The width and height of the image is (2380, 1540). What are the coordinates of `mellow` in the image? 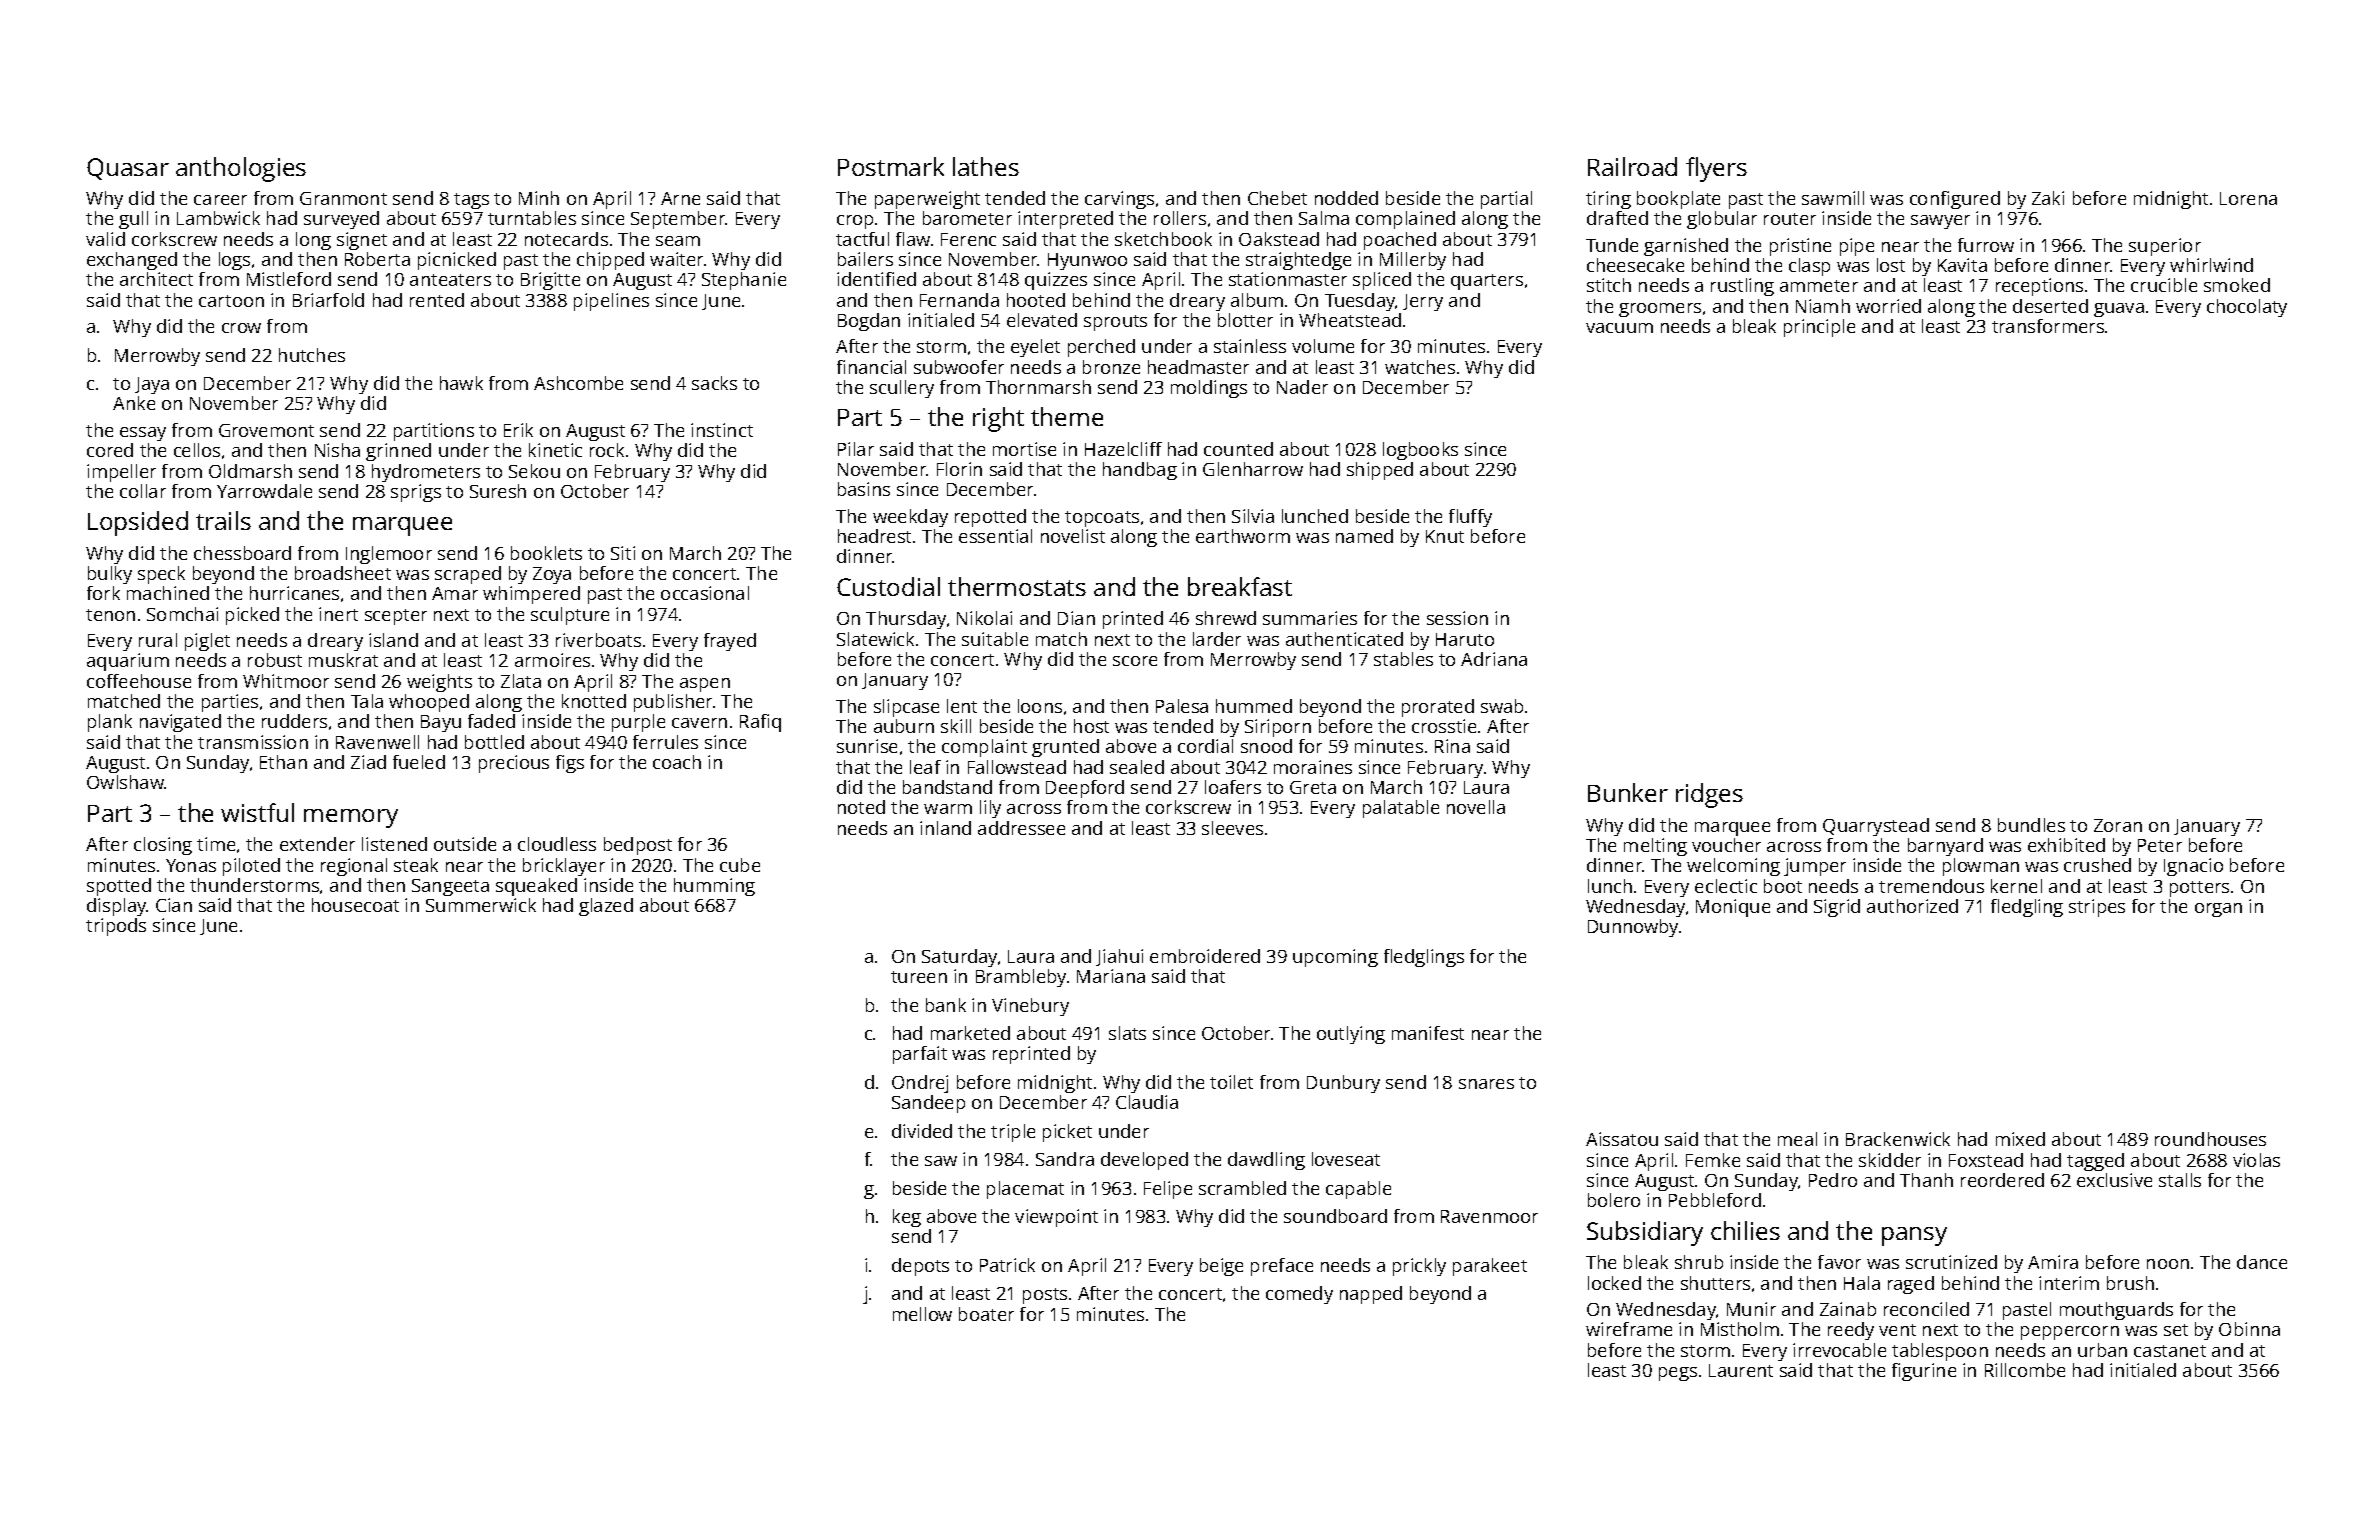 It's located at (922, 1314).
